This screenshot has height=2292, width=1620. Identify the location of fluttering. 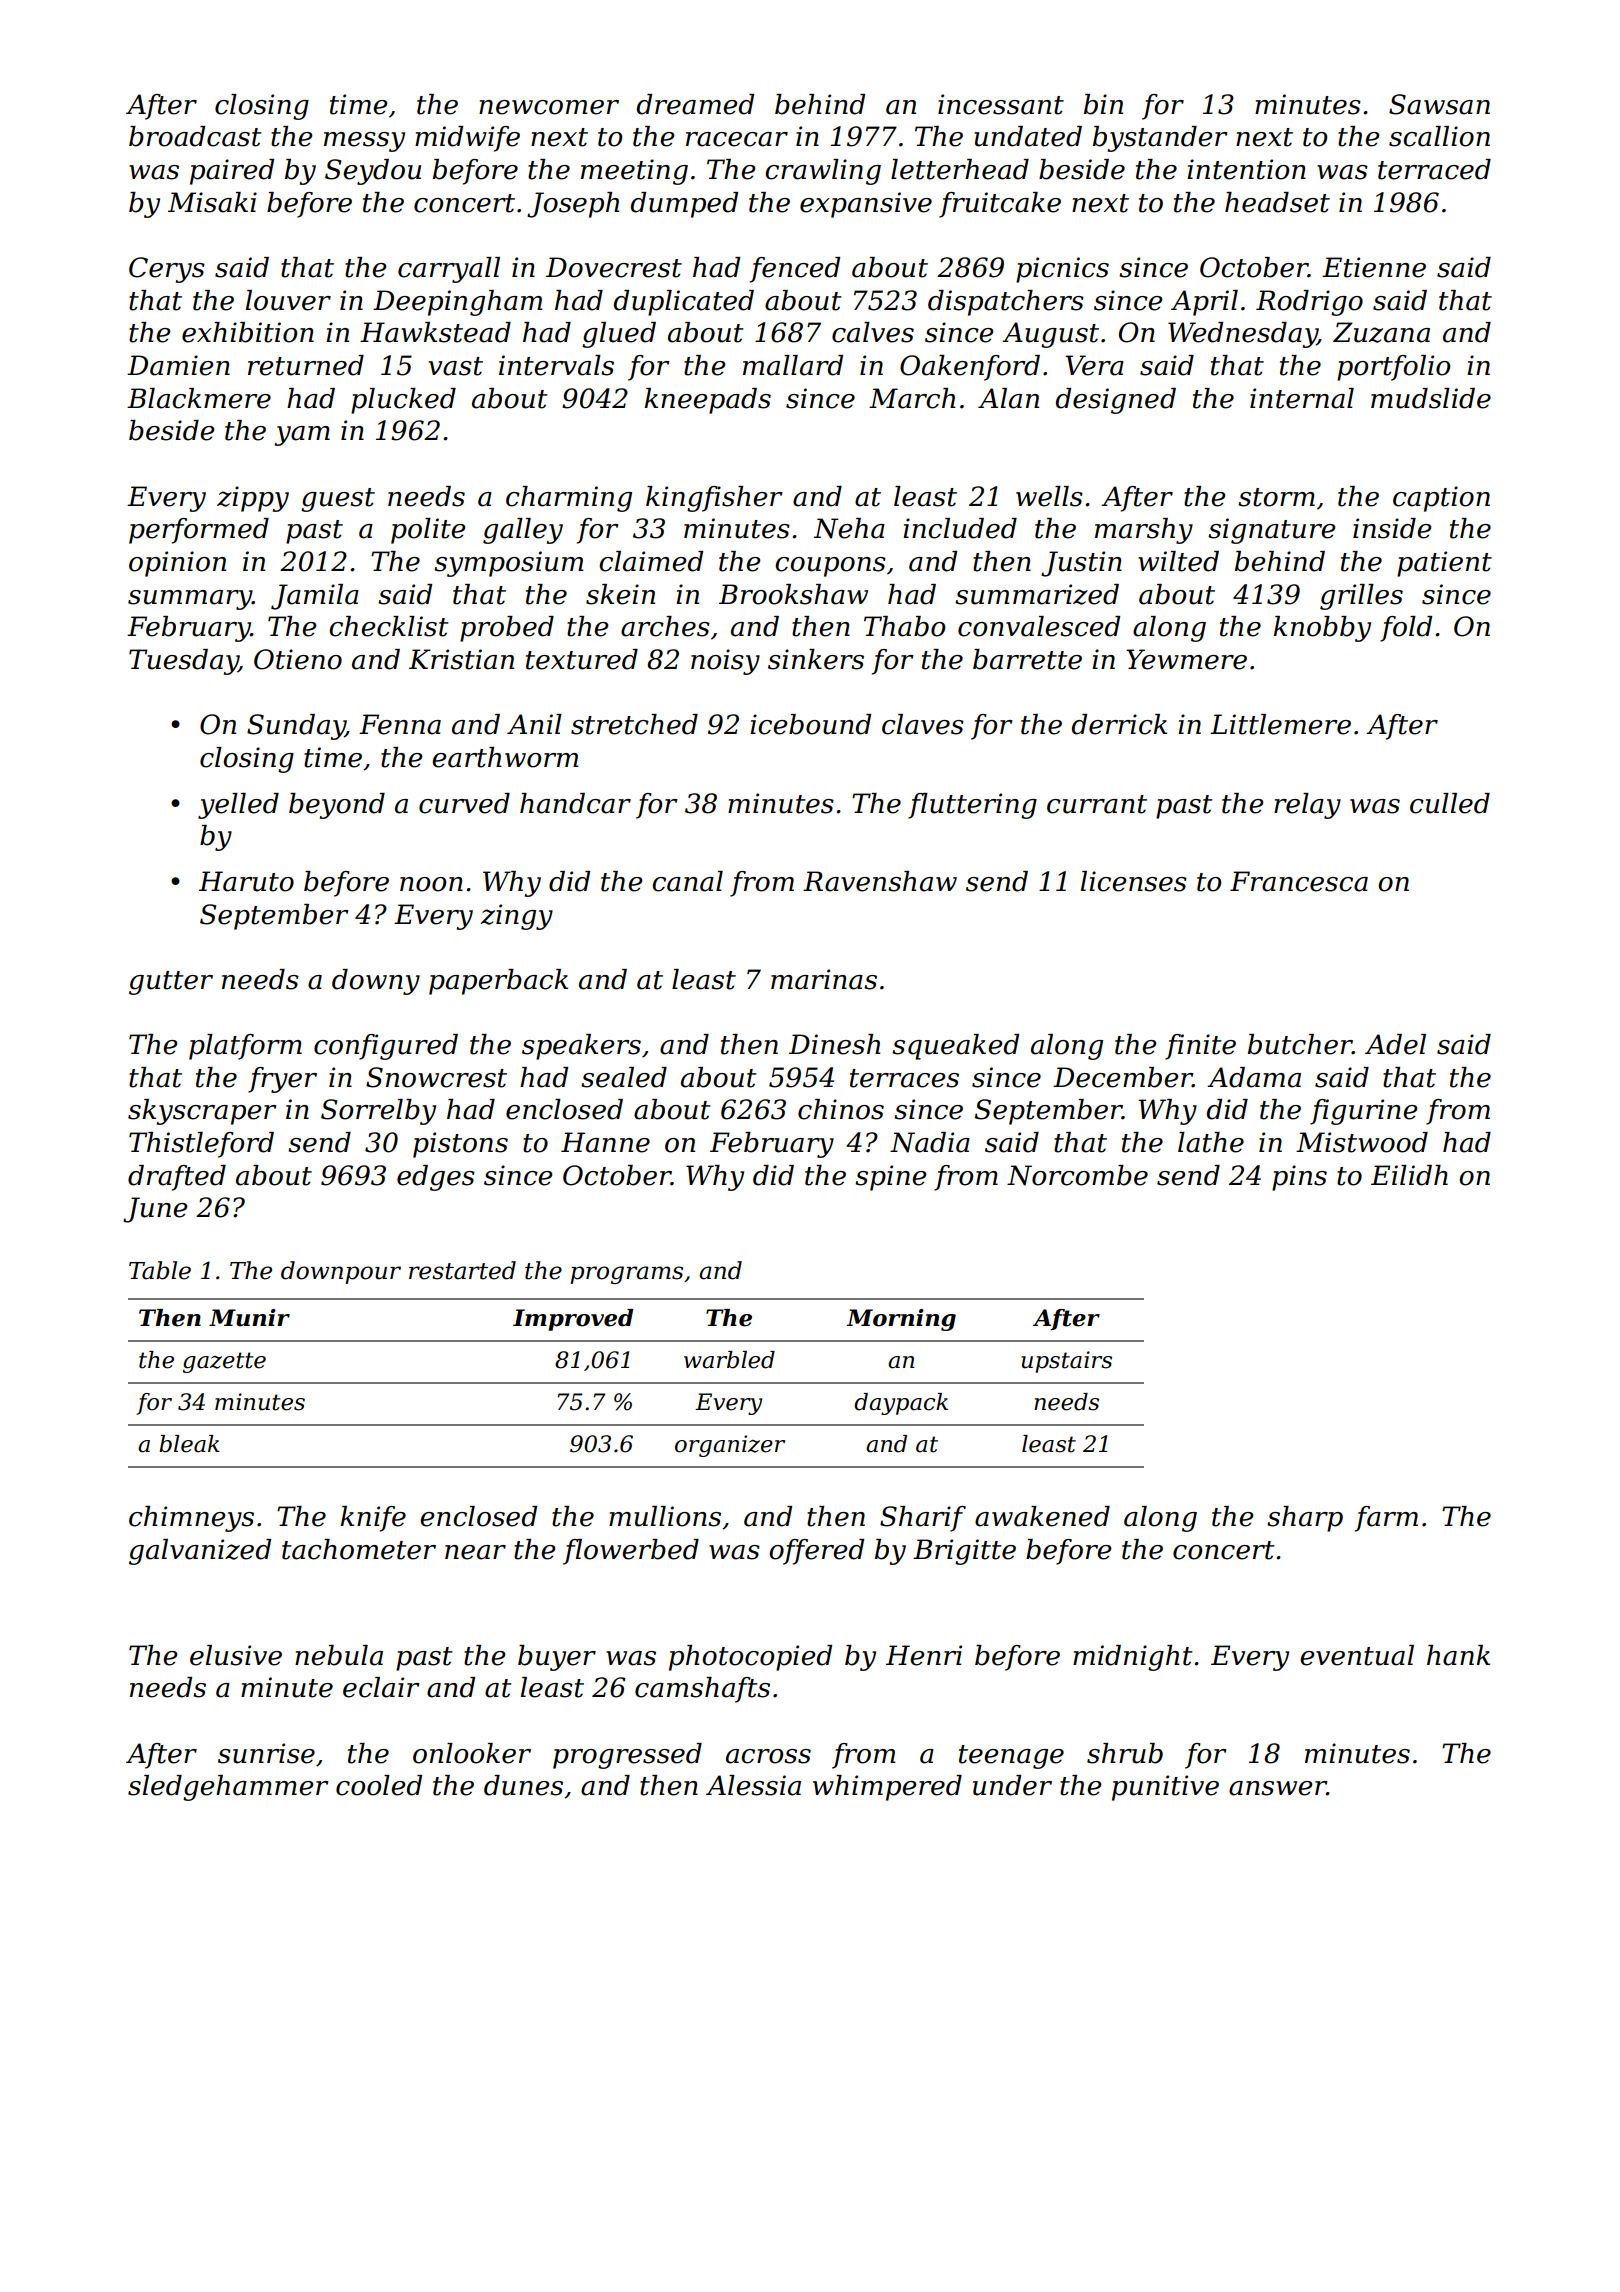
(972, 806).
